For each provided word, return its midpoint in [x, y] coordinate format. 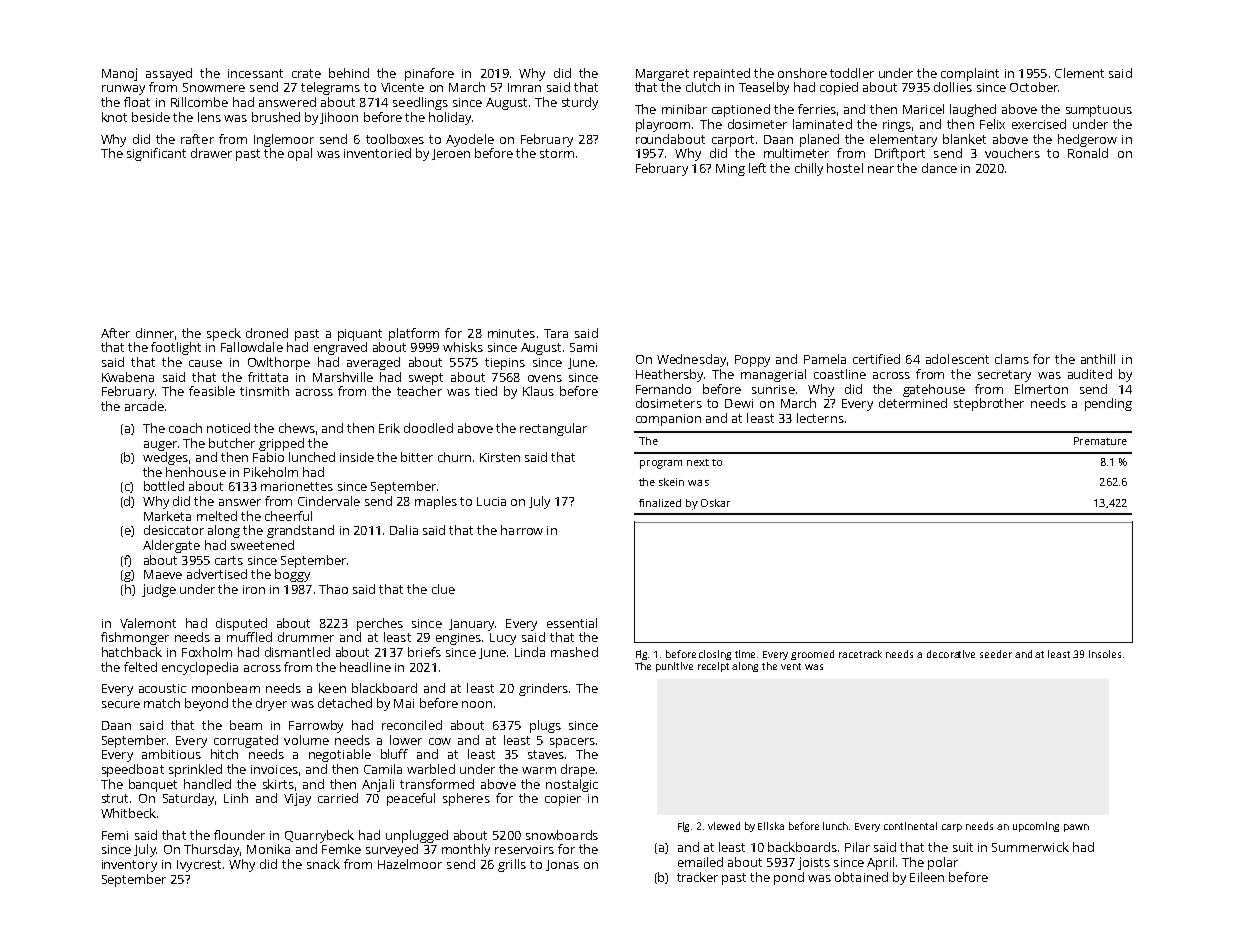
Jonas [562, 865]
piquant [360, 335]
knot [114, 117]
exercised [1039, 124]
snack [323, 864]
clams [1012, 359]
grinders [543, 689]
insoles [1105, 654]
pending [1108, 404]
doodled [428, 428]
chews [297, 428]
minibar [684, 109]
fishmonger [135, 638]
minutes [511, 333]
